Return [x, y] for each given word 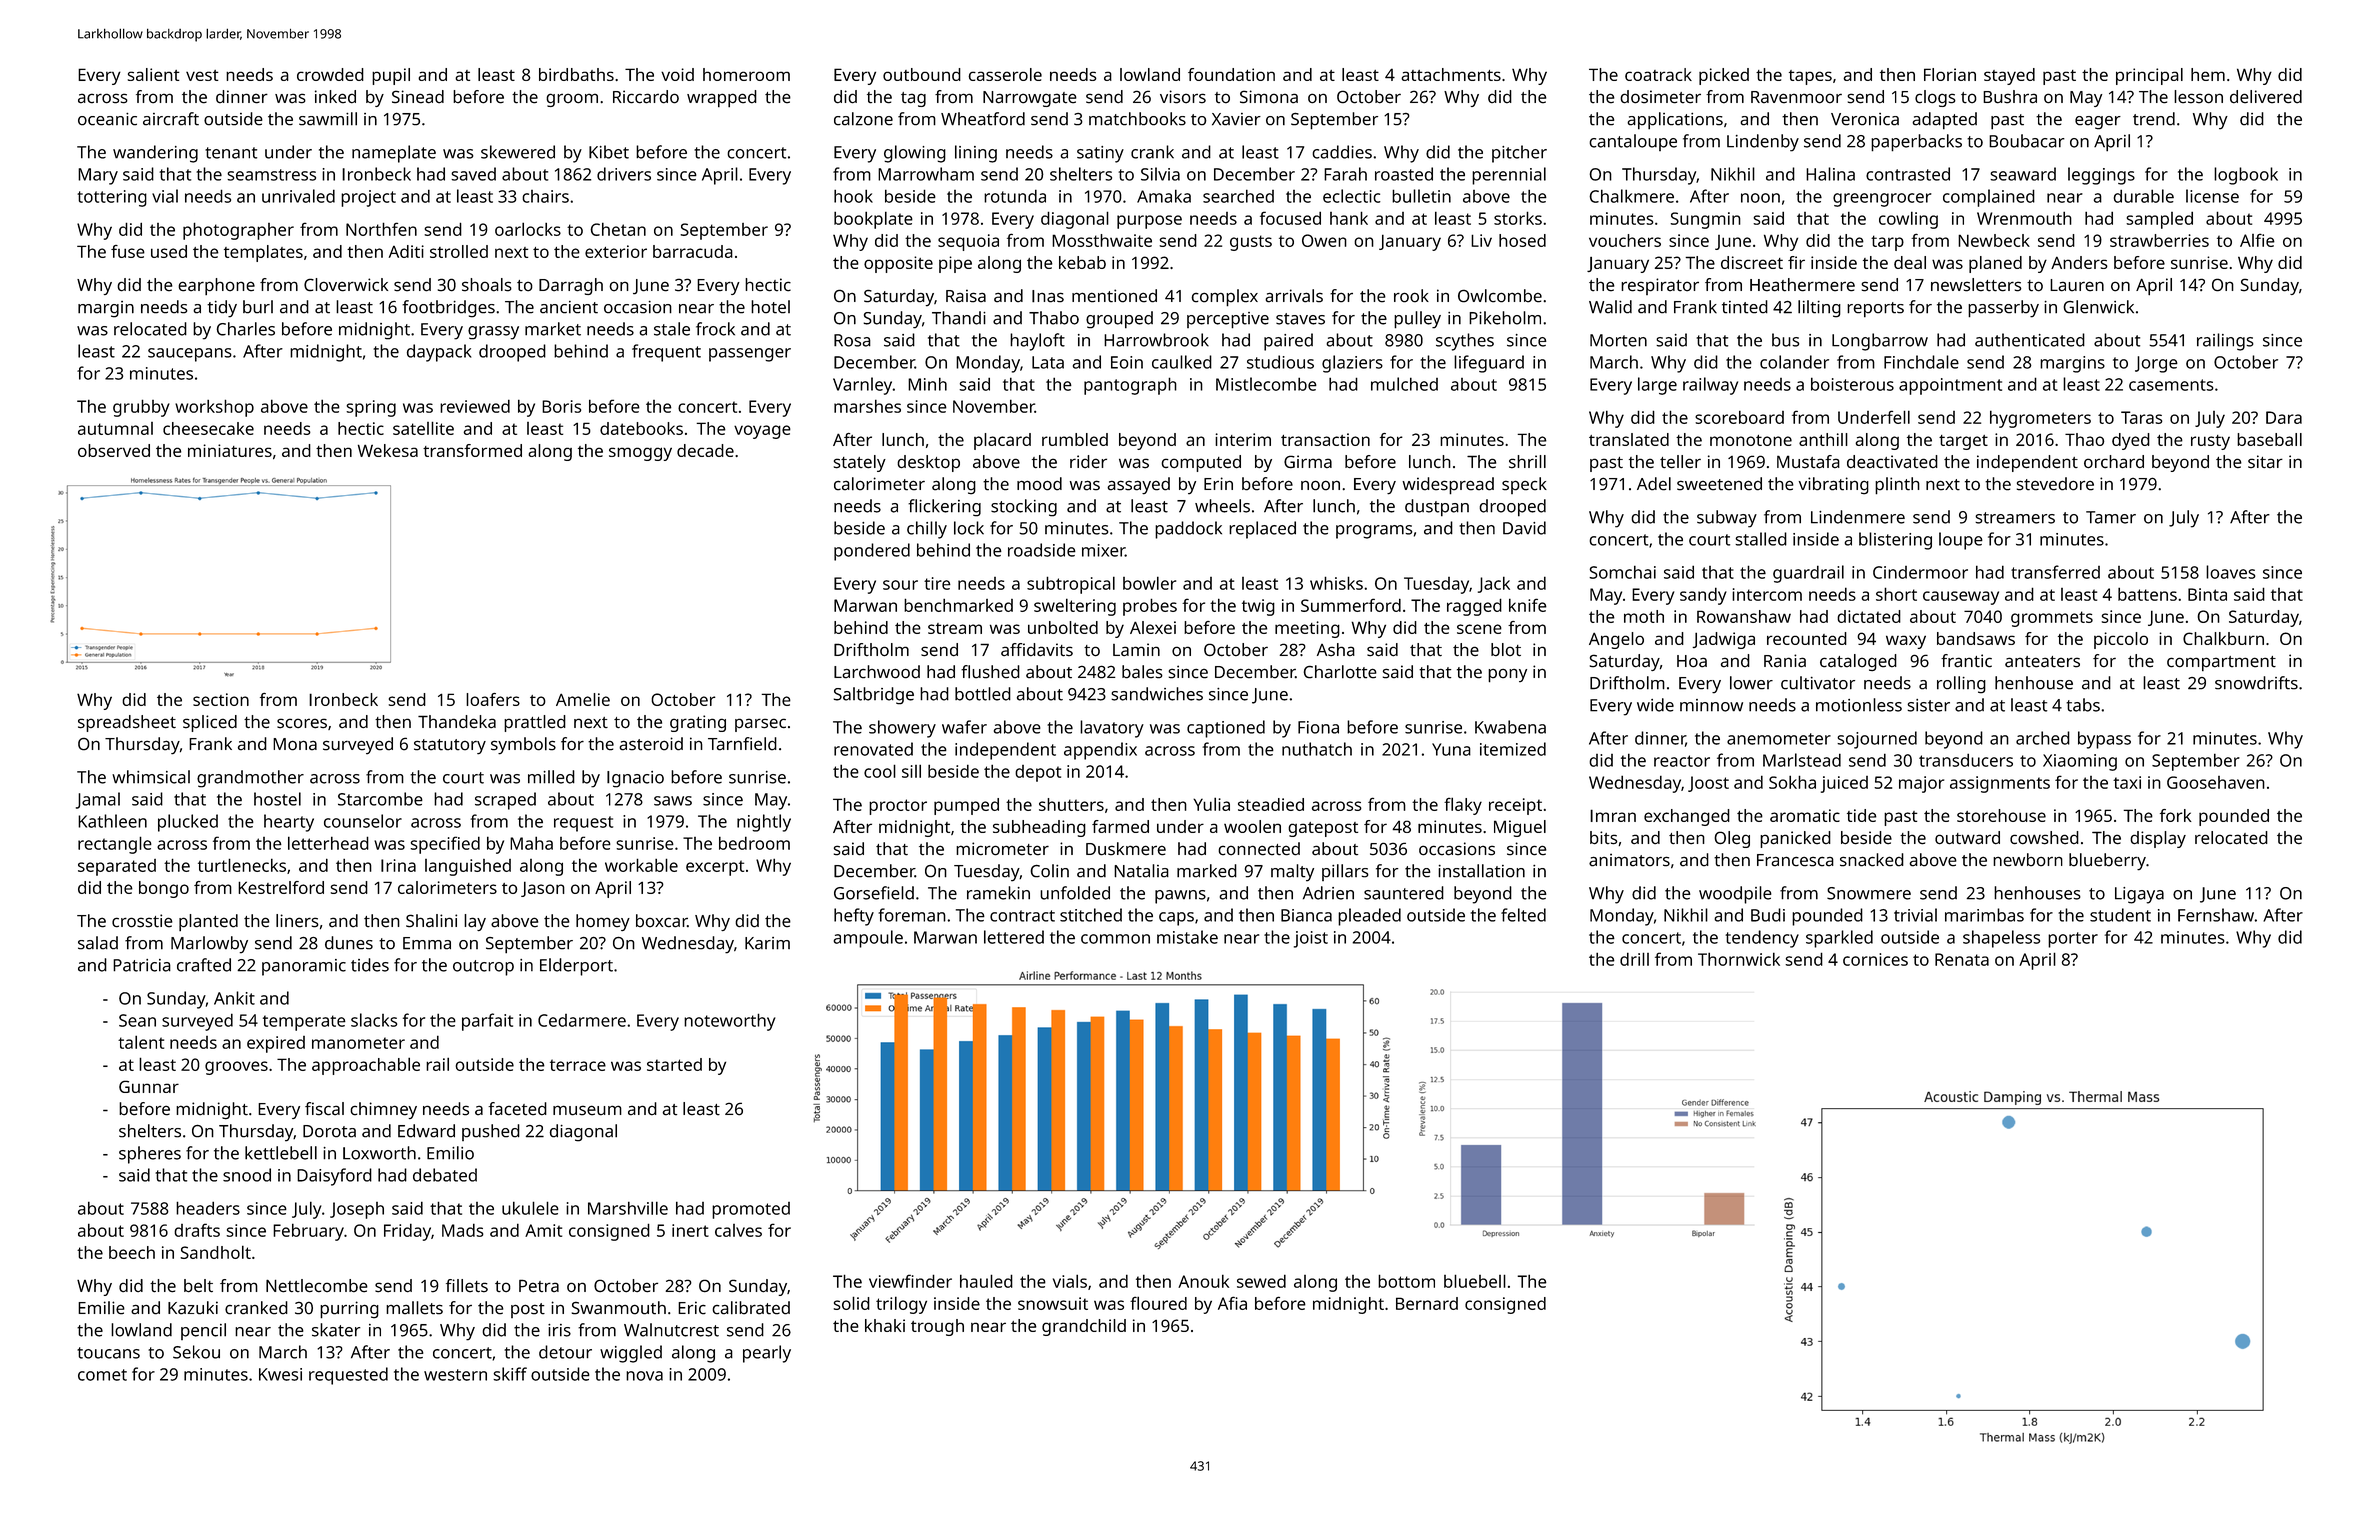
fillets [467, 1286]
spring [371, 408]
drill [1634, 959]
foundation [1231, 74]
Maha [531, 843]
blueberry [2107, 862]
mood [1039, 484]
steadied [1271, 804]
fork [2176, 815]
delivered [2266, 97]
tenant [231, 153]
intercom [1767, 594]
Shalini [431, 921]
